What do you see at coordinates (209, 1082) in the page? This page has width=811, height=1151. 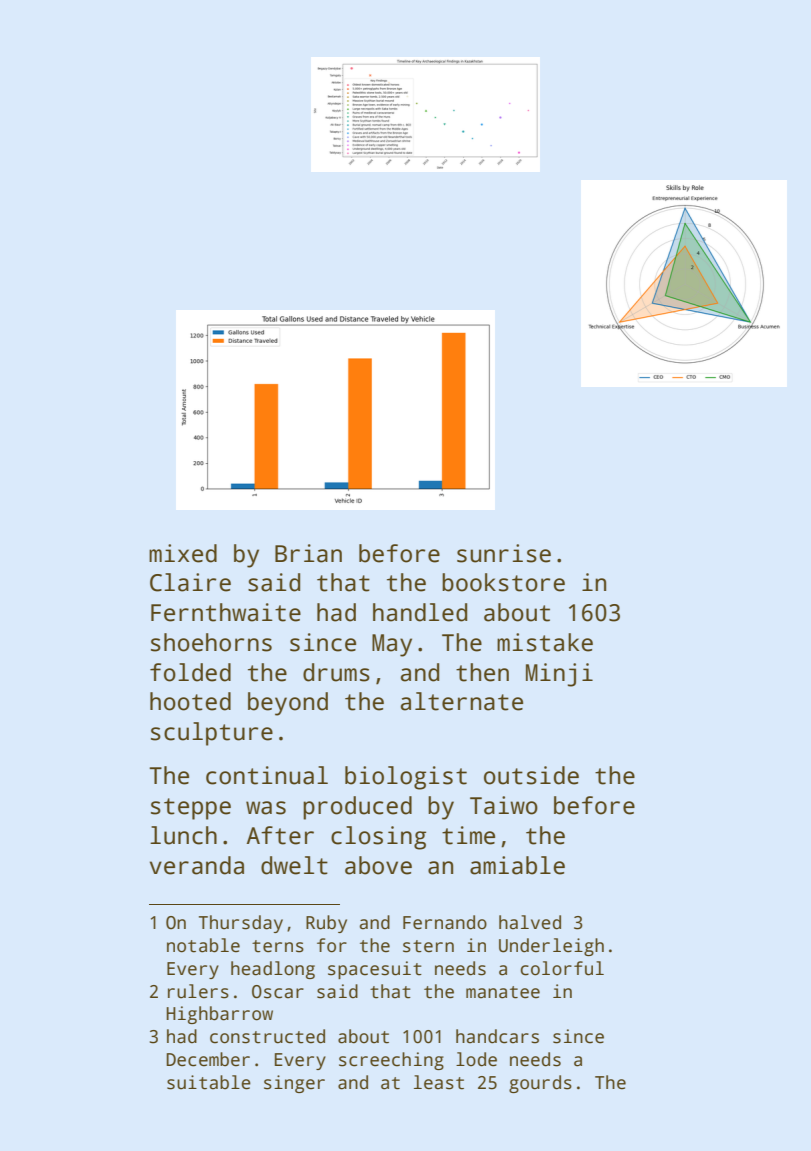 I see `suitable` at bounding box center [209, 1082].
